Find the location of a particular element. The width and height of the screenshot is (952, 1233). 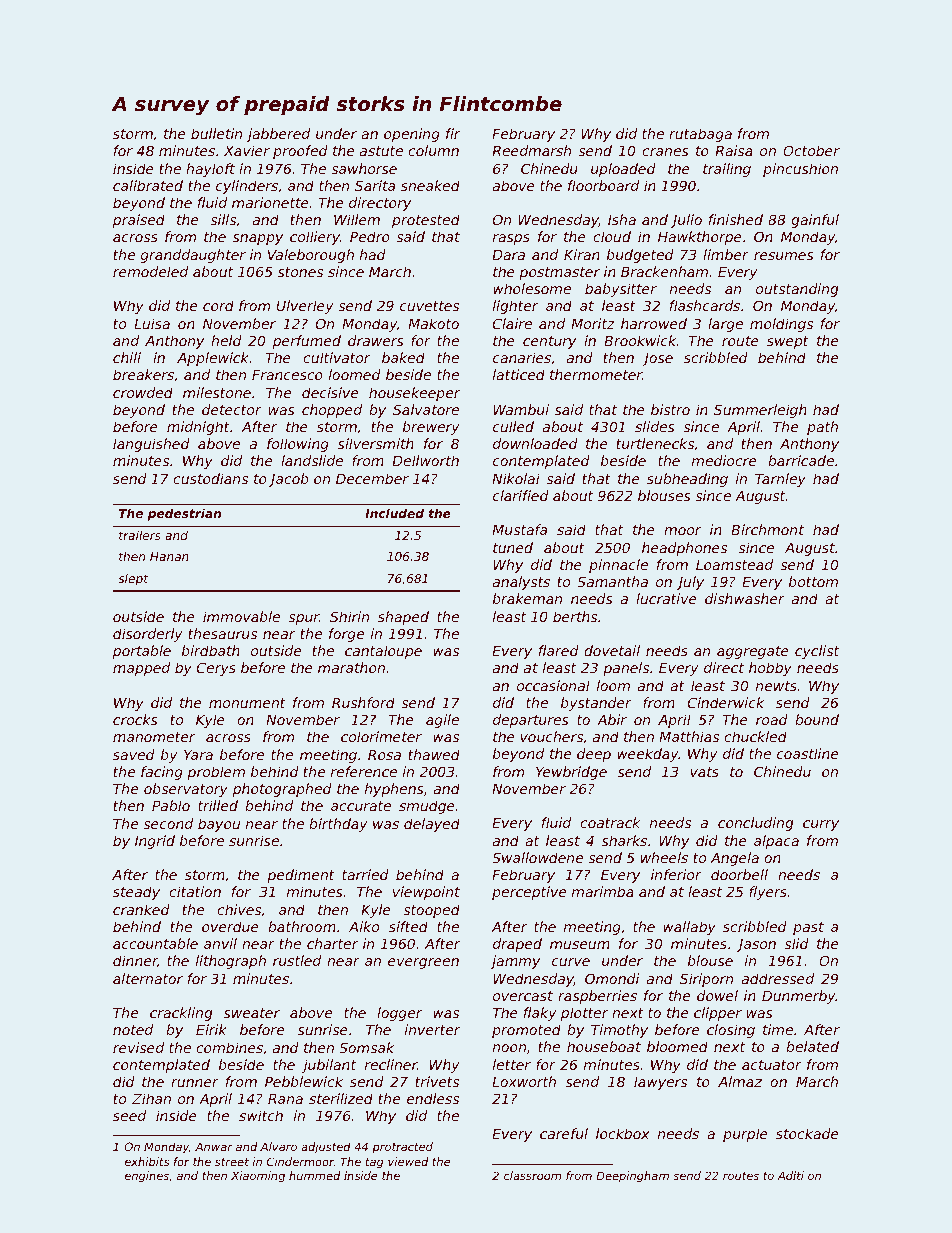

Hanan is located at coordinates (169, 556).
